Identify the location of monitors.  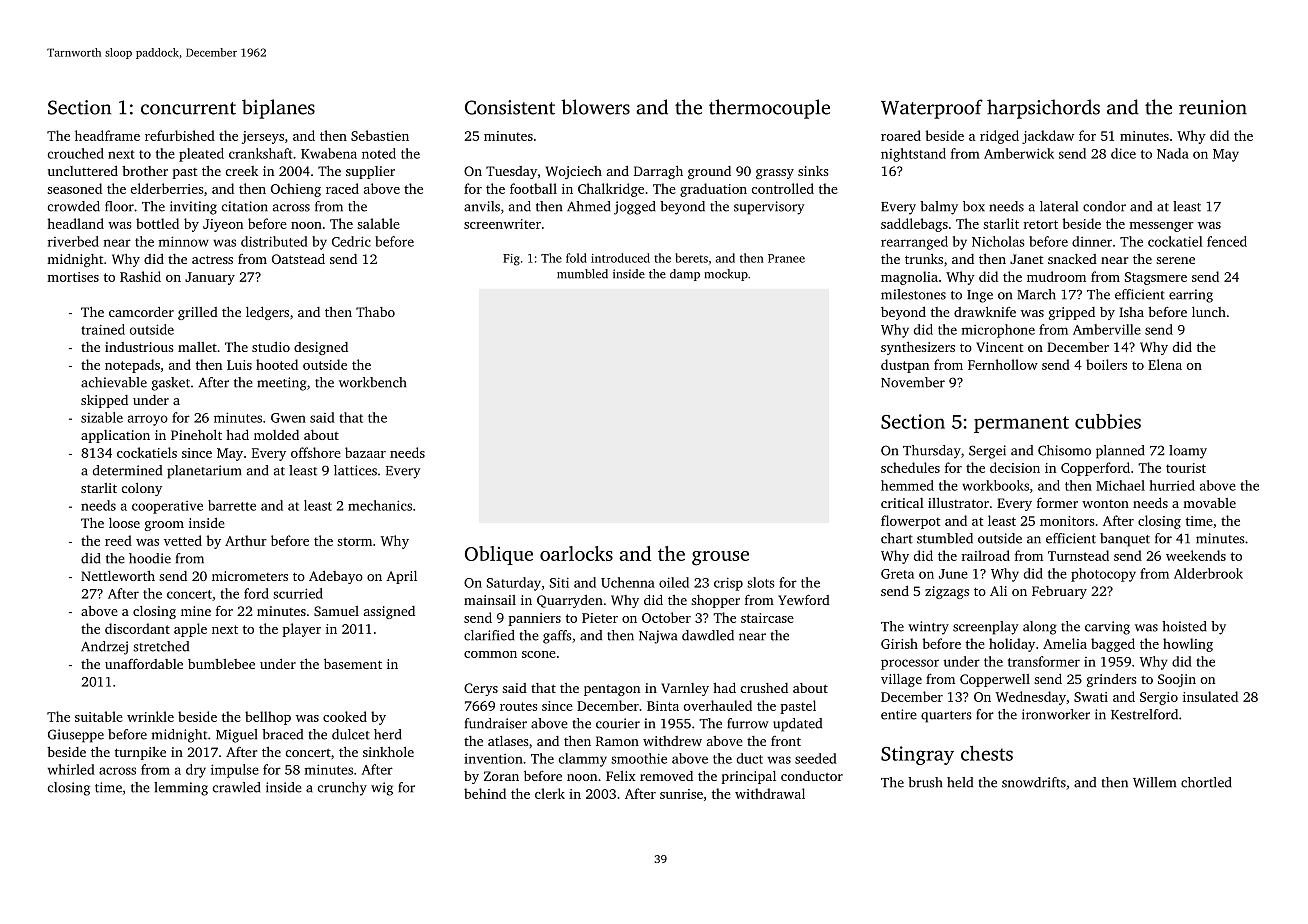
(1067, 521).
